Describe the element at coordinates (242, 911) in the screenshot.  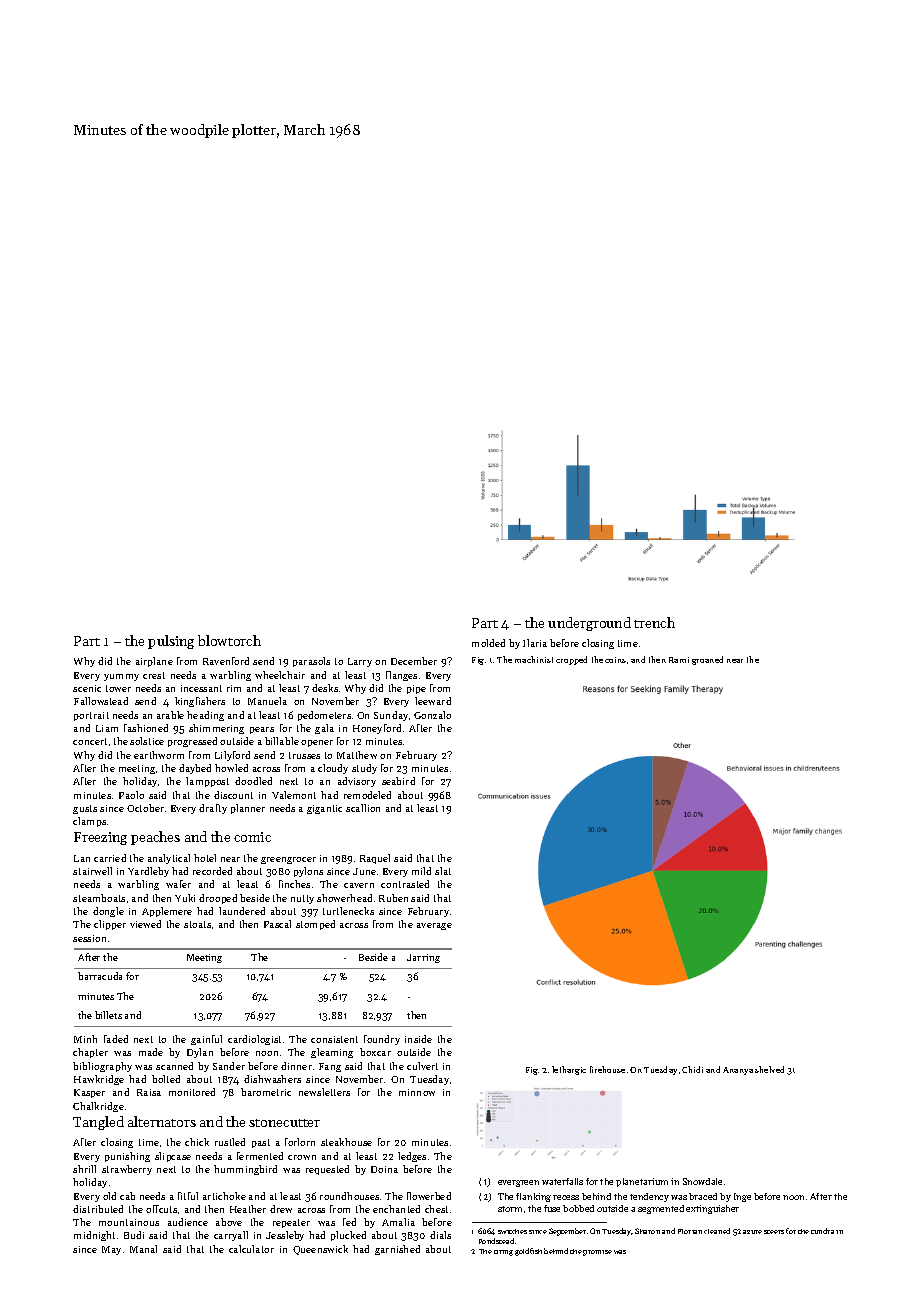
I see `laundered` at that location.
